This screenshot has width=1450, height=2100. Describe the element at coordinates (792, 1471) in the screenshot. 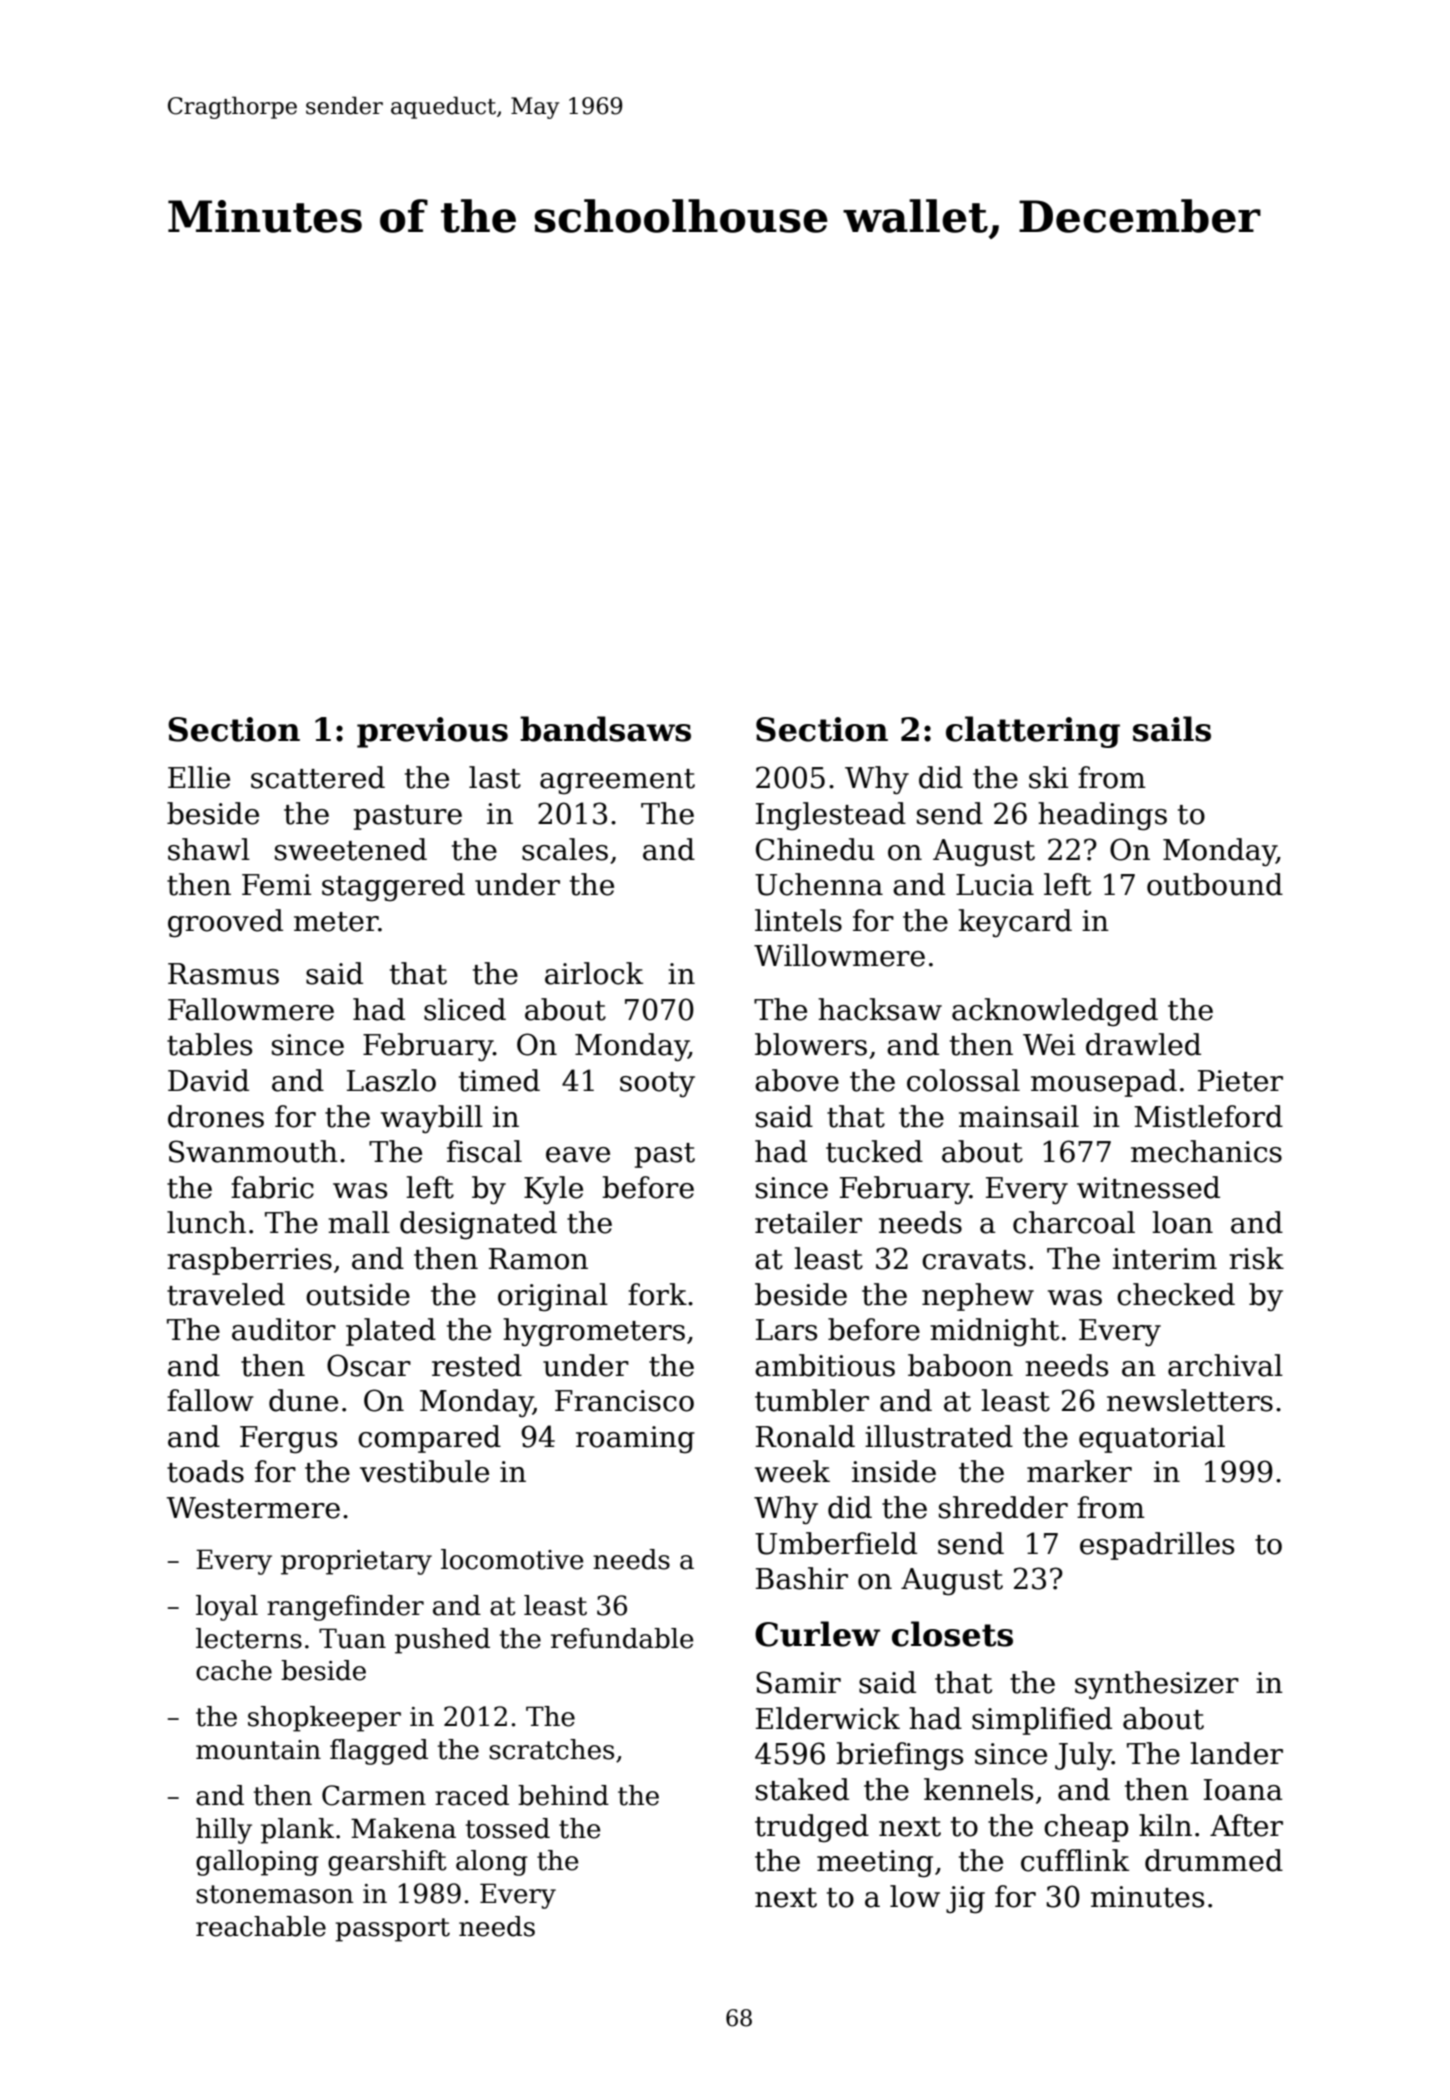

I see `week` at that location.
